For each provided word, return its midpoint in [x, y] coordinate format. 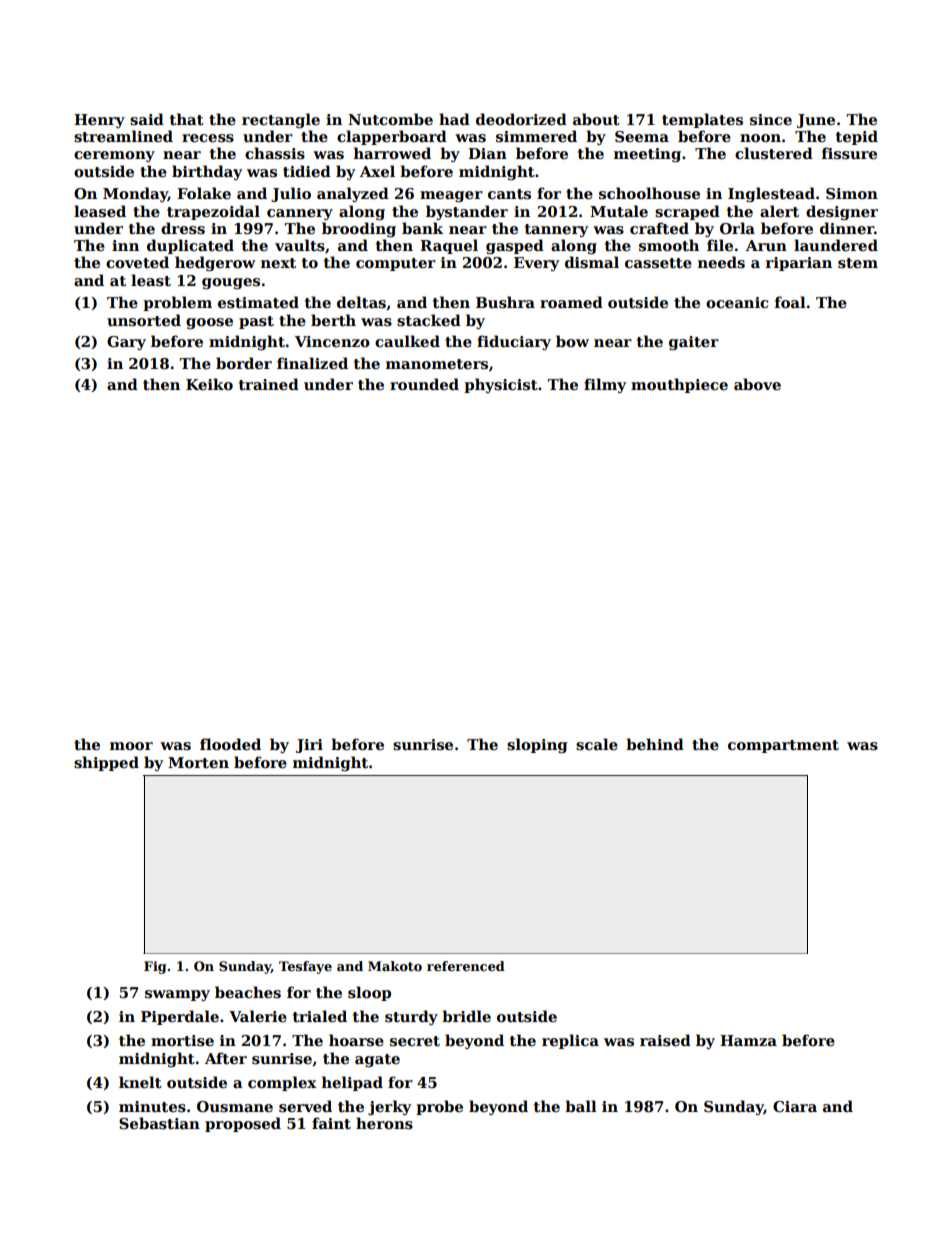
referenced [466, 966]
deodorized [521, 119]
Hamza [748, 1040]
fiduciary [514, 342]
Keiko [209, 384]
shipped [106, 763]
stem [858, 263]
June [816, 121]
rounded [424, 384]
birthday [207, 172]
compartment [783, 746]
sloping [537, 745]
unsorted [144, 320]
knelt [140, 1082]
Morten [198, 762]
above [757, 384]
